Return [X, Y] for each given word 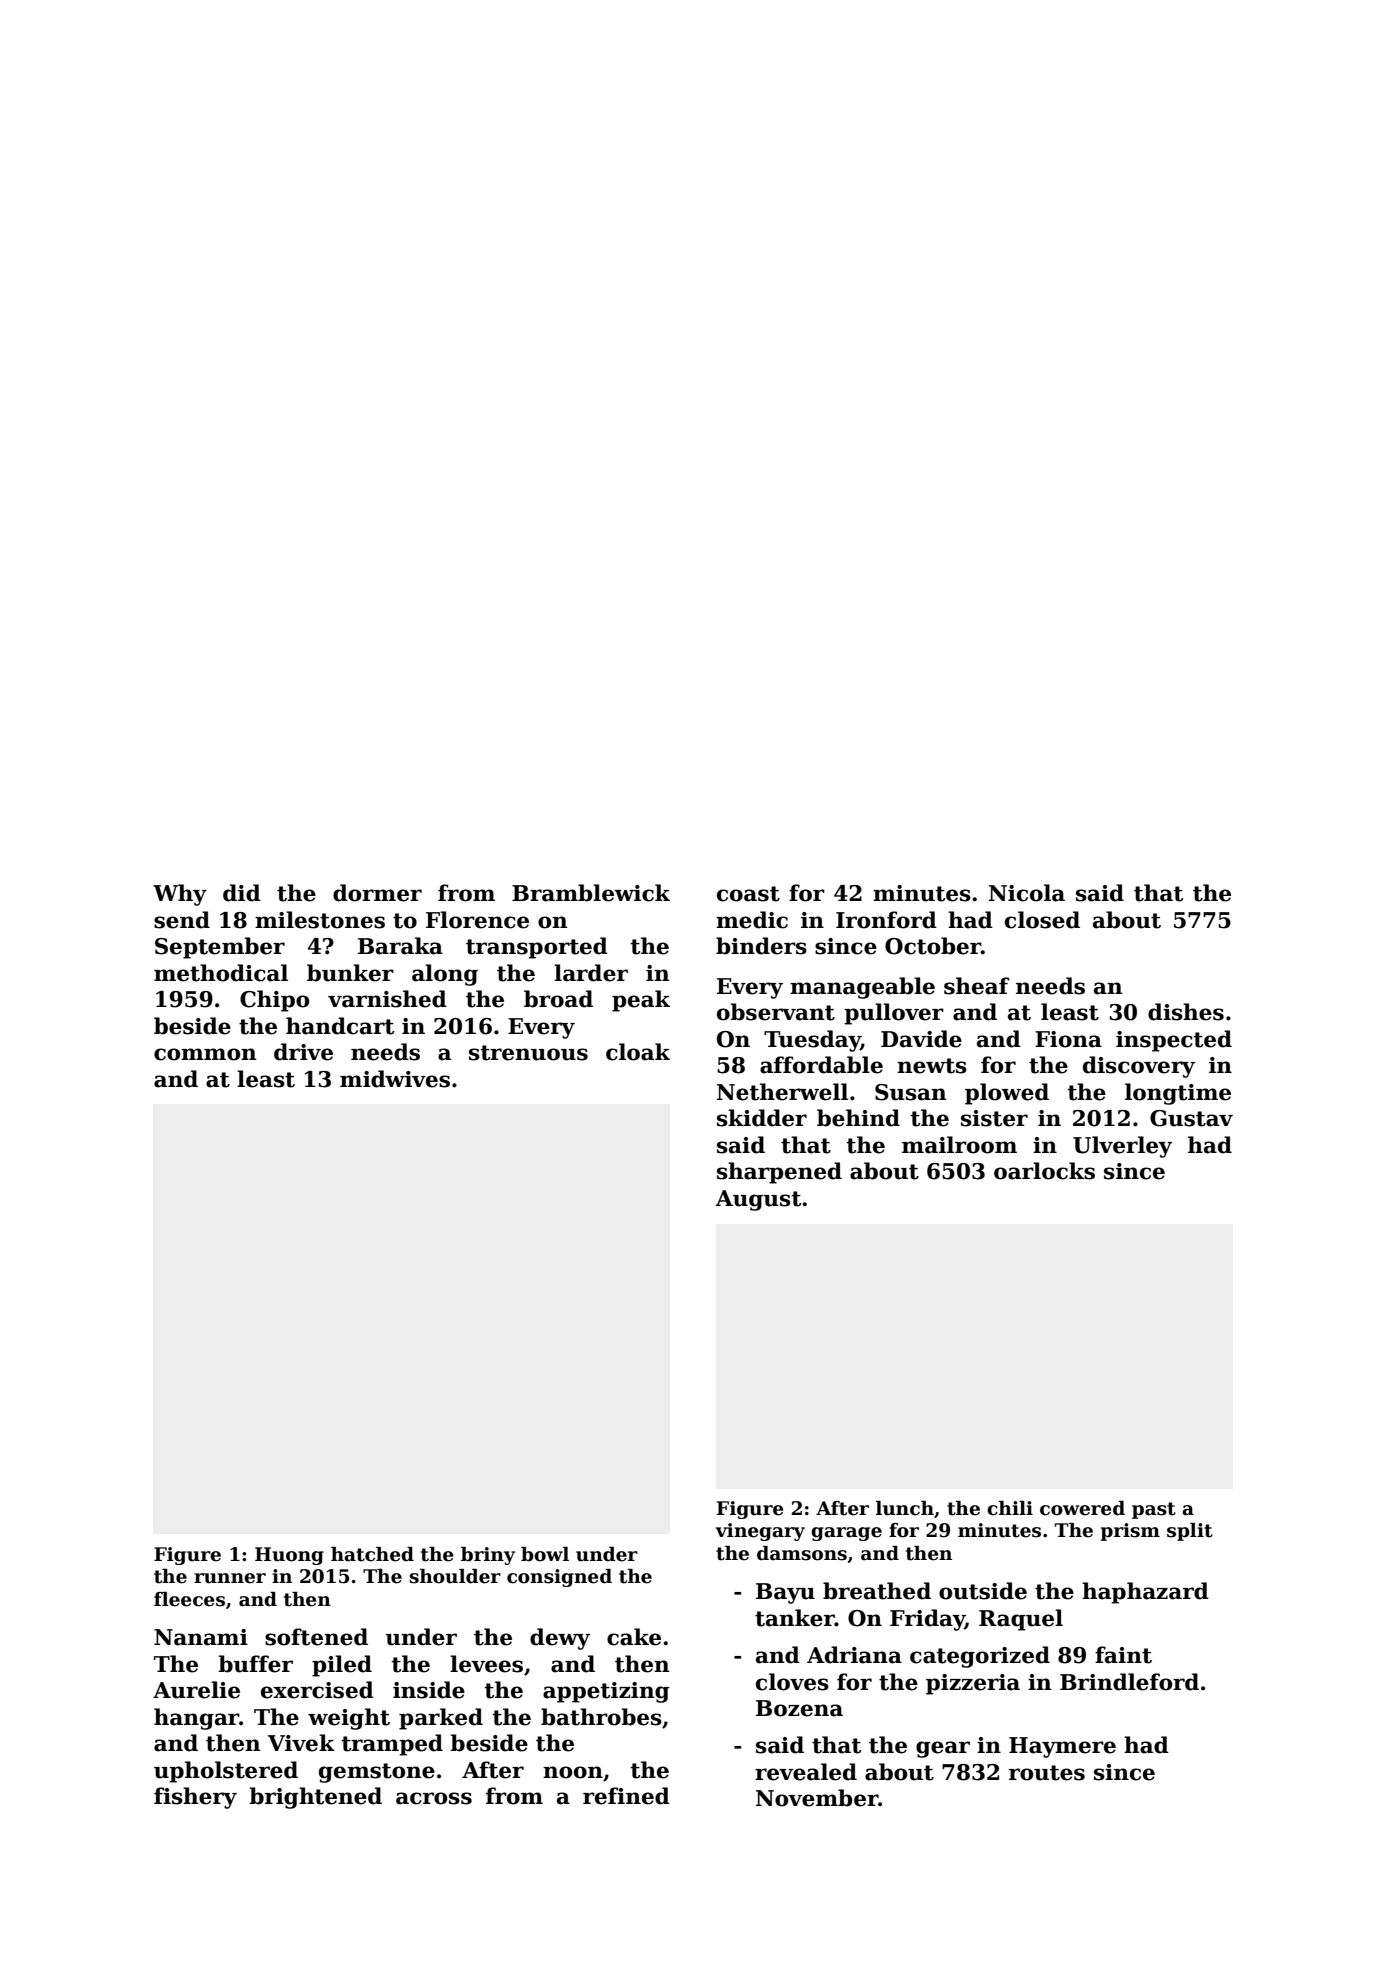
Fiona [1068, 1039]
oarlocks [1044, 1171]
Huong [289, 1556]
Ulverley [1122, 1147]
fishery [195, 1798]
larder [591, 973]
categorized [980, 1657]
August [758, 1200]
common [205, 1054]
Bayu [785, 1593]
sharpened [779, 1173]
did [242, 893]
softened [316, 1637]
